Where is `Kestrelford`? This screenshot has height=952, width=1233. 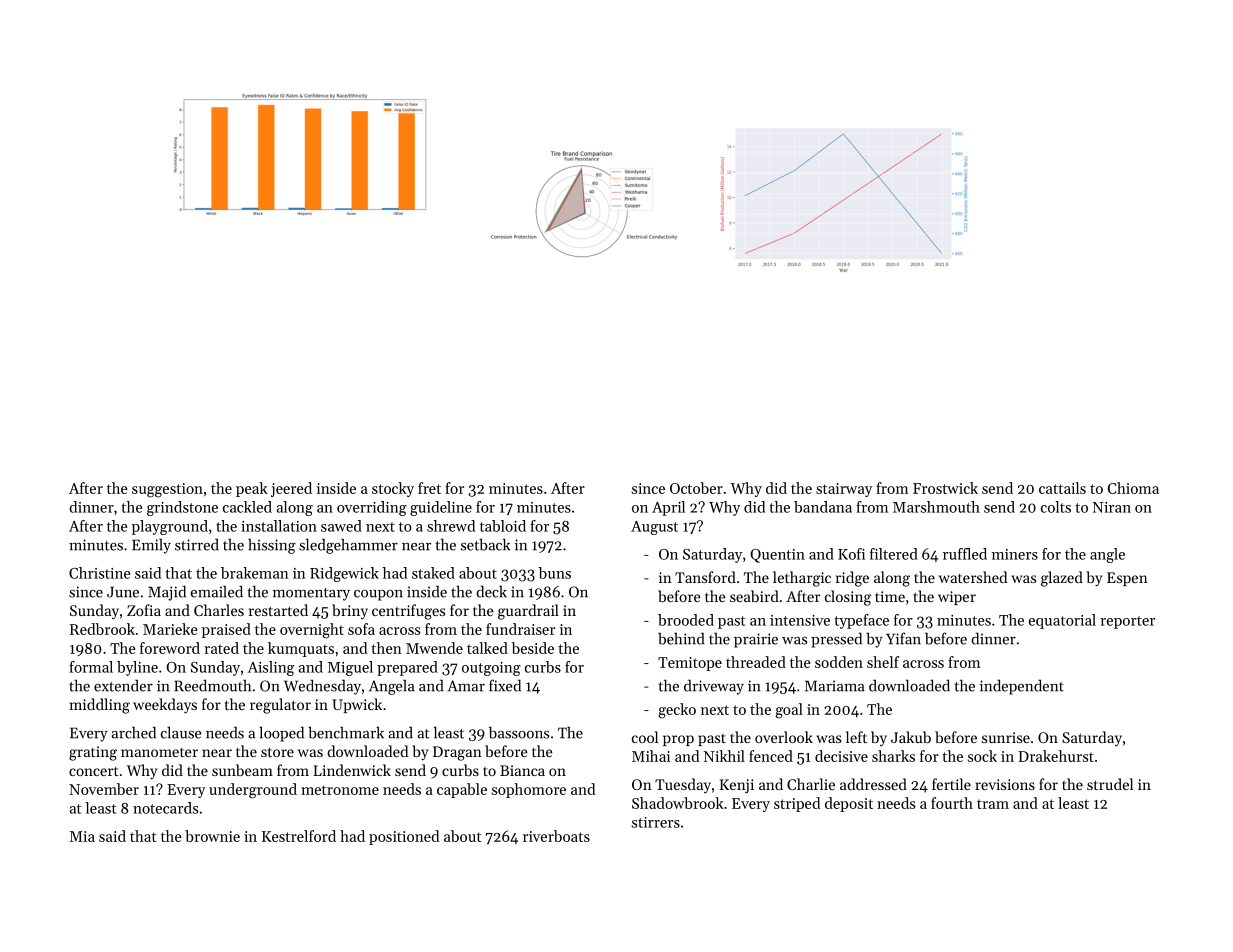
Kestrelford is located at coordinates (299, 836).
